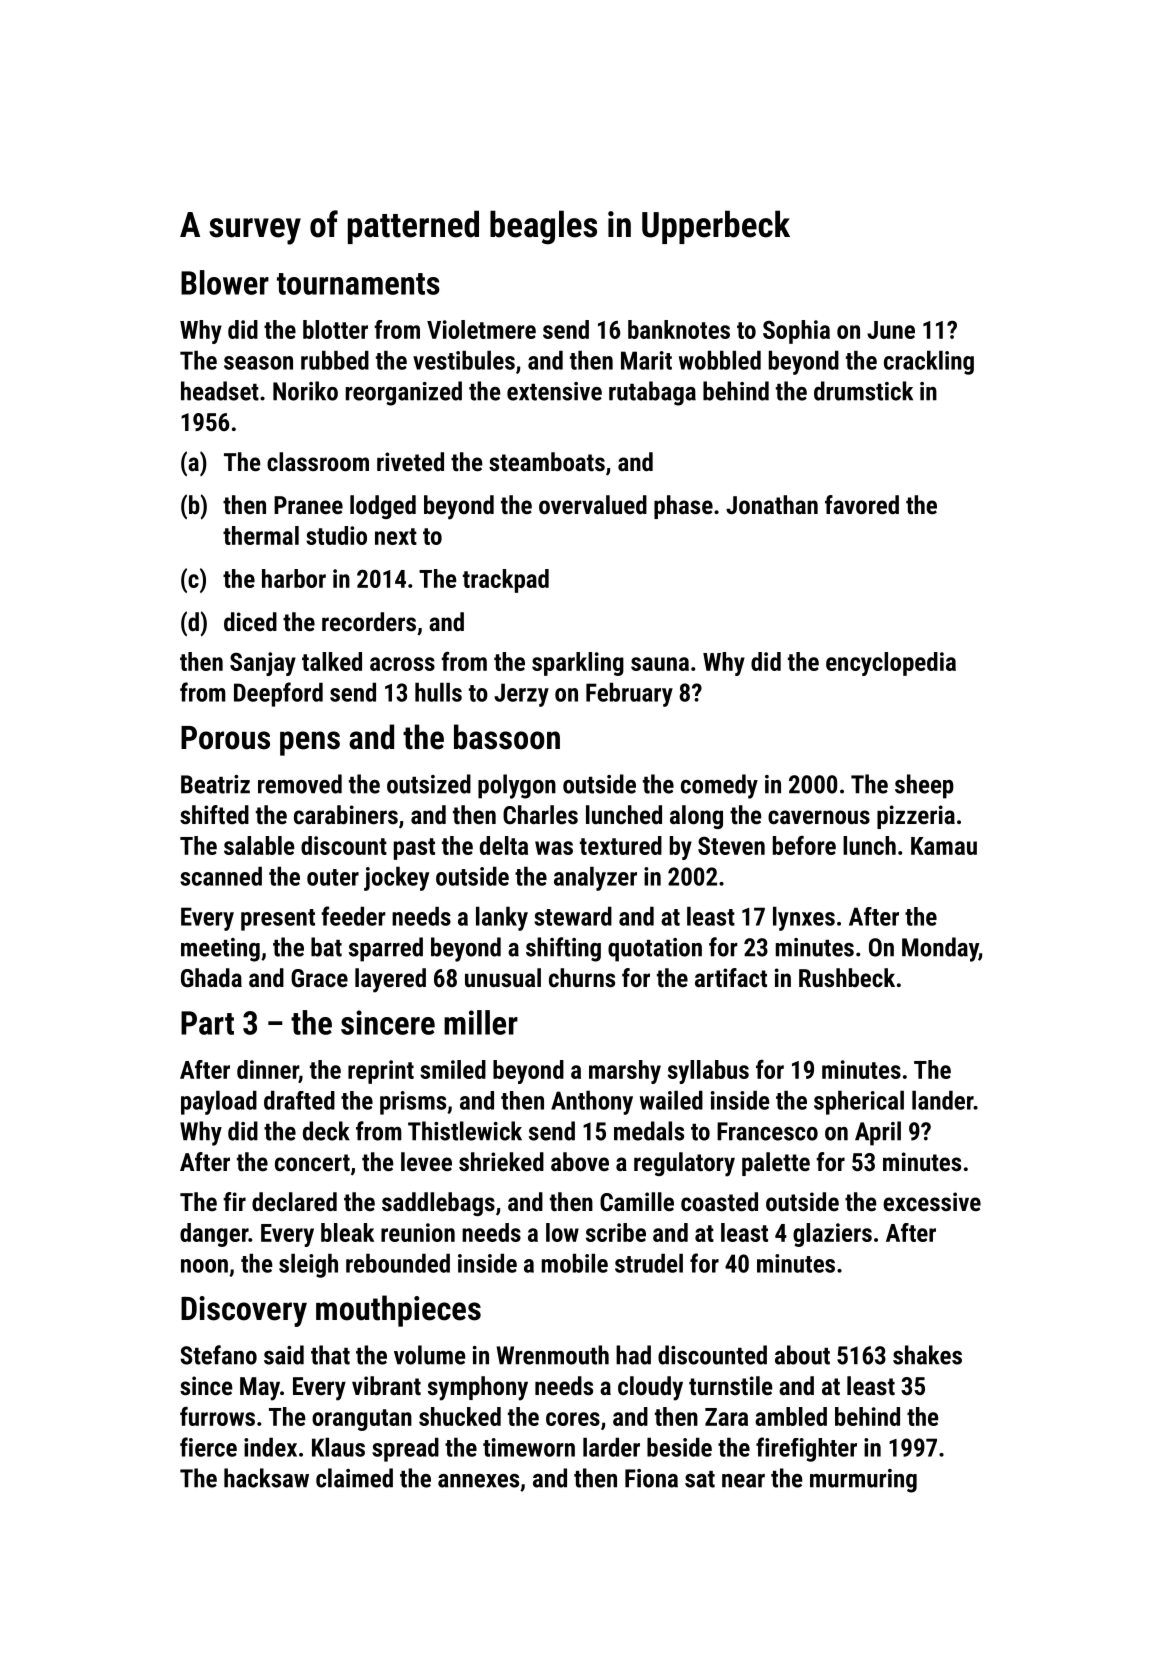 The width and height of the image is (1165, 1654). Describe the element at coordinates (582, 977) in the image. I see `churns` at that location.
